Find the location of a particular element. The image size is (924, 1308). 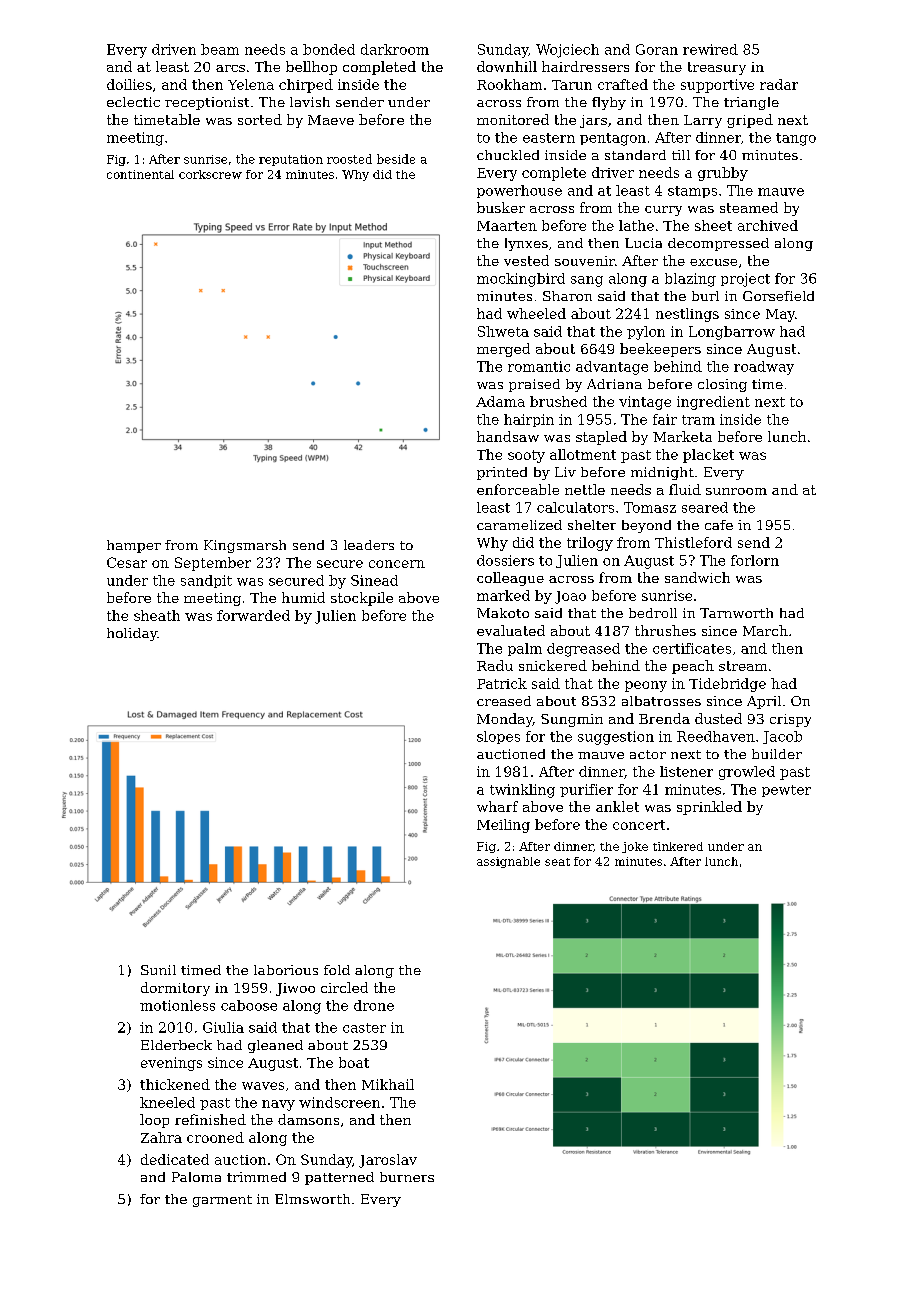

tinkered is located at coordinates (678, 846).
